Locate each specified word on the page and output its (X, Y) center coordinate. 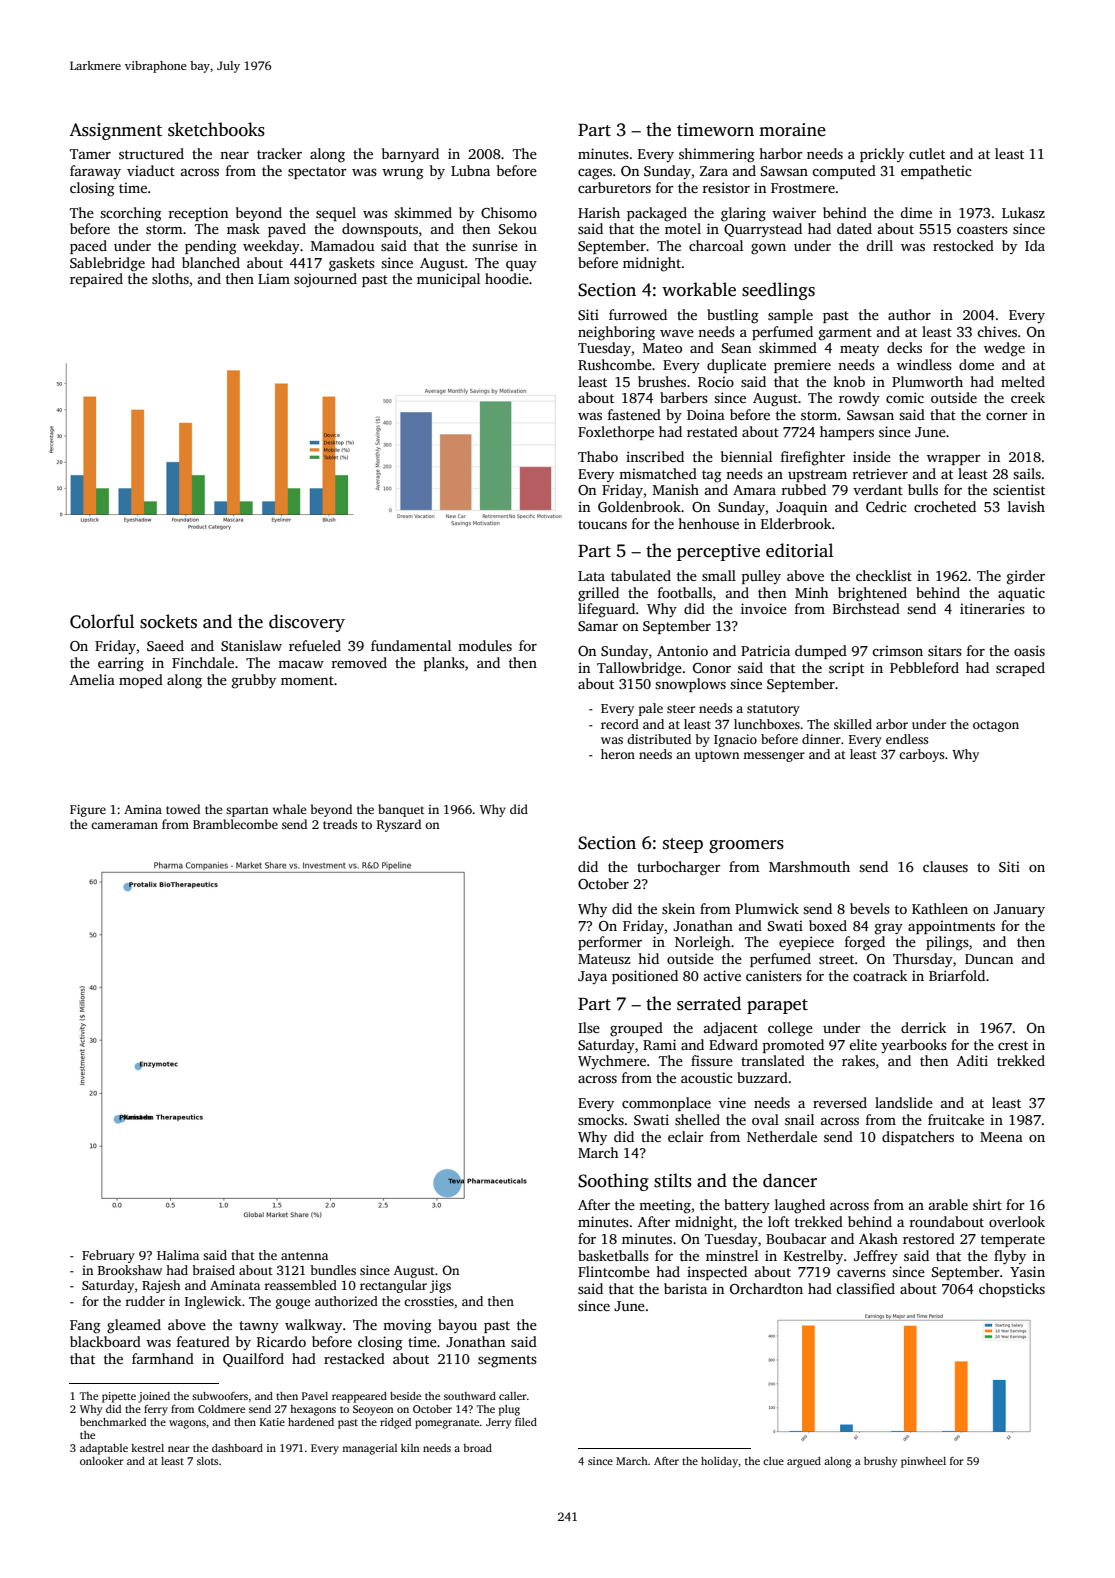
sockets (168, 621)
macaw (301, 664)
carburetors (614, 187)
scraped (1020, 669)
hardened (311, 1422)
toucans (602, 524)
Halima (178, 1255)
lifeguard (606, 610)
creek (1028, 397)
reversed (840, 1102)
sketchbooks (216, 129)
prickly (882, 155)
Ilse (589, 1027)
